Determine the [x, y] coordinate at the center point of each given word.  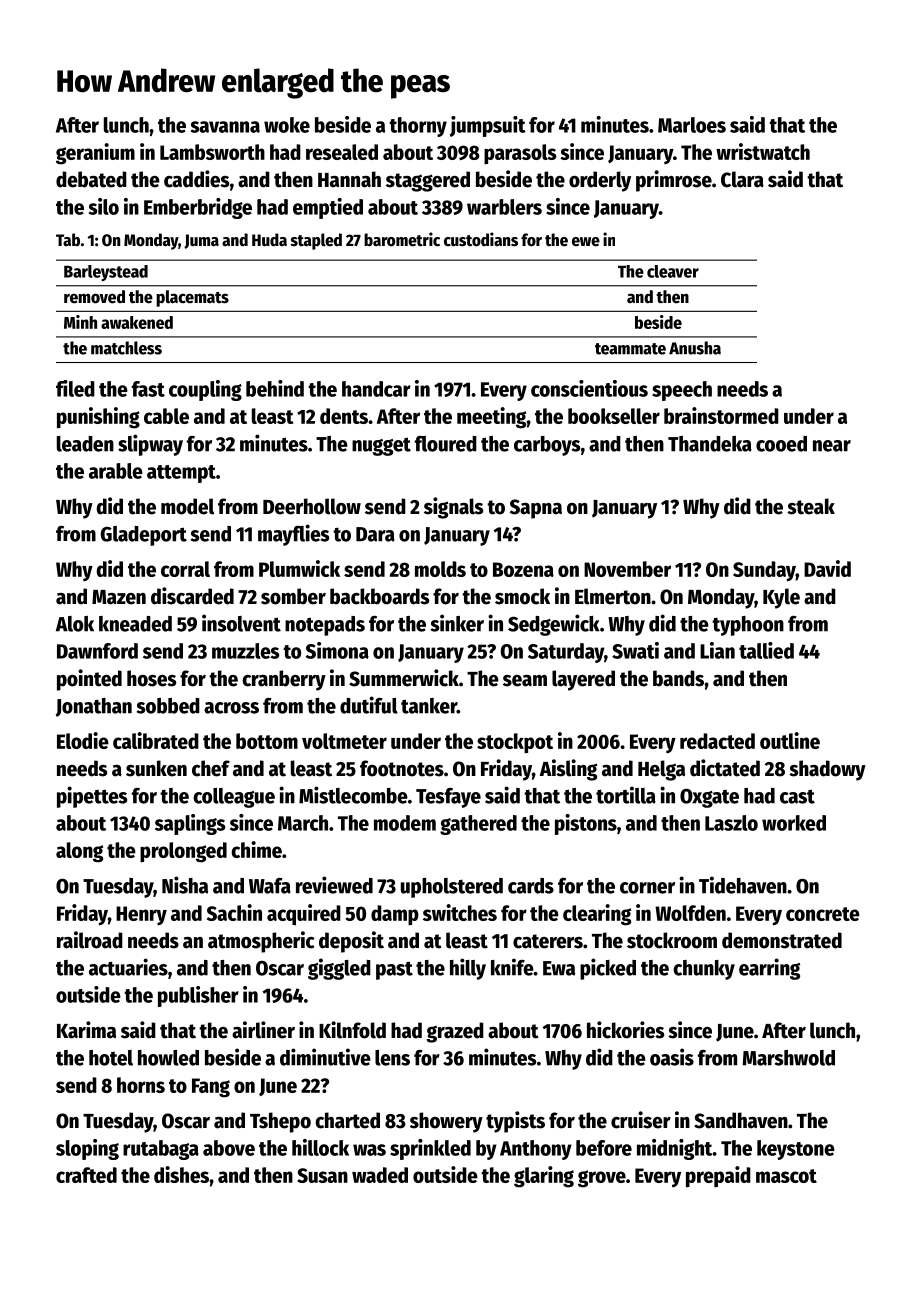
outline [790, 740]
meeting [491, 418]
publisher [198, 996]
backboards [379, 596]
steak [811, 506]
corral [185, 569]
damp [395, 915]
